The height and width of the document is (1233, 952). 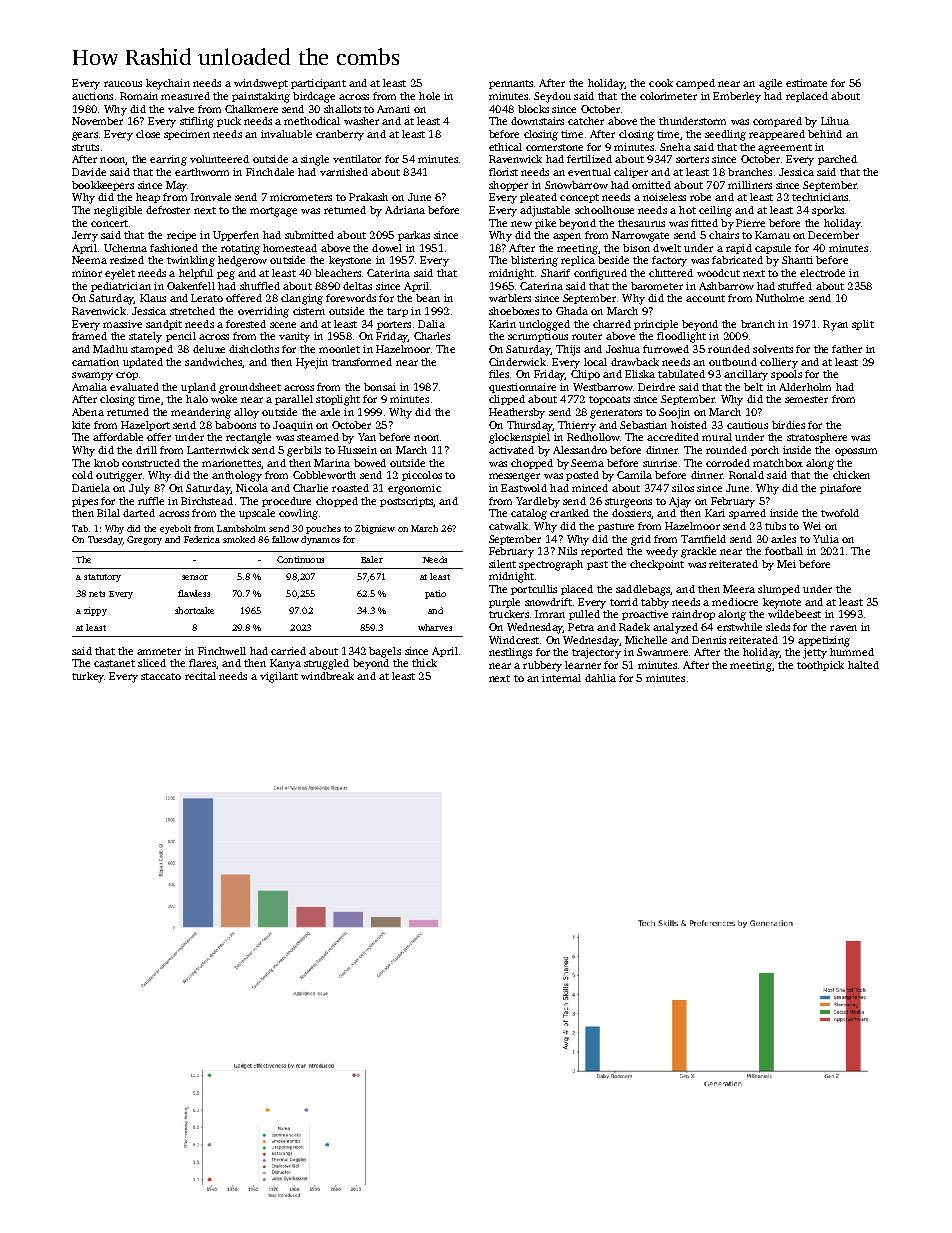 I want to click on estimate, so click(x=806, y=83).
